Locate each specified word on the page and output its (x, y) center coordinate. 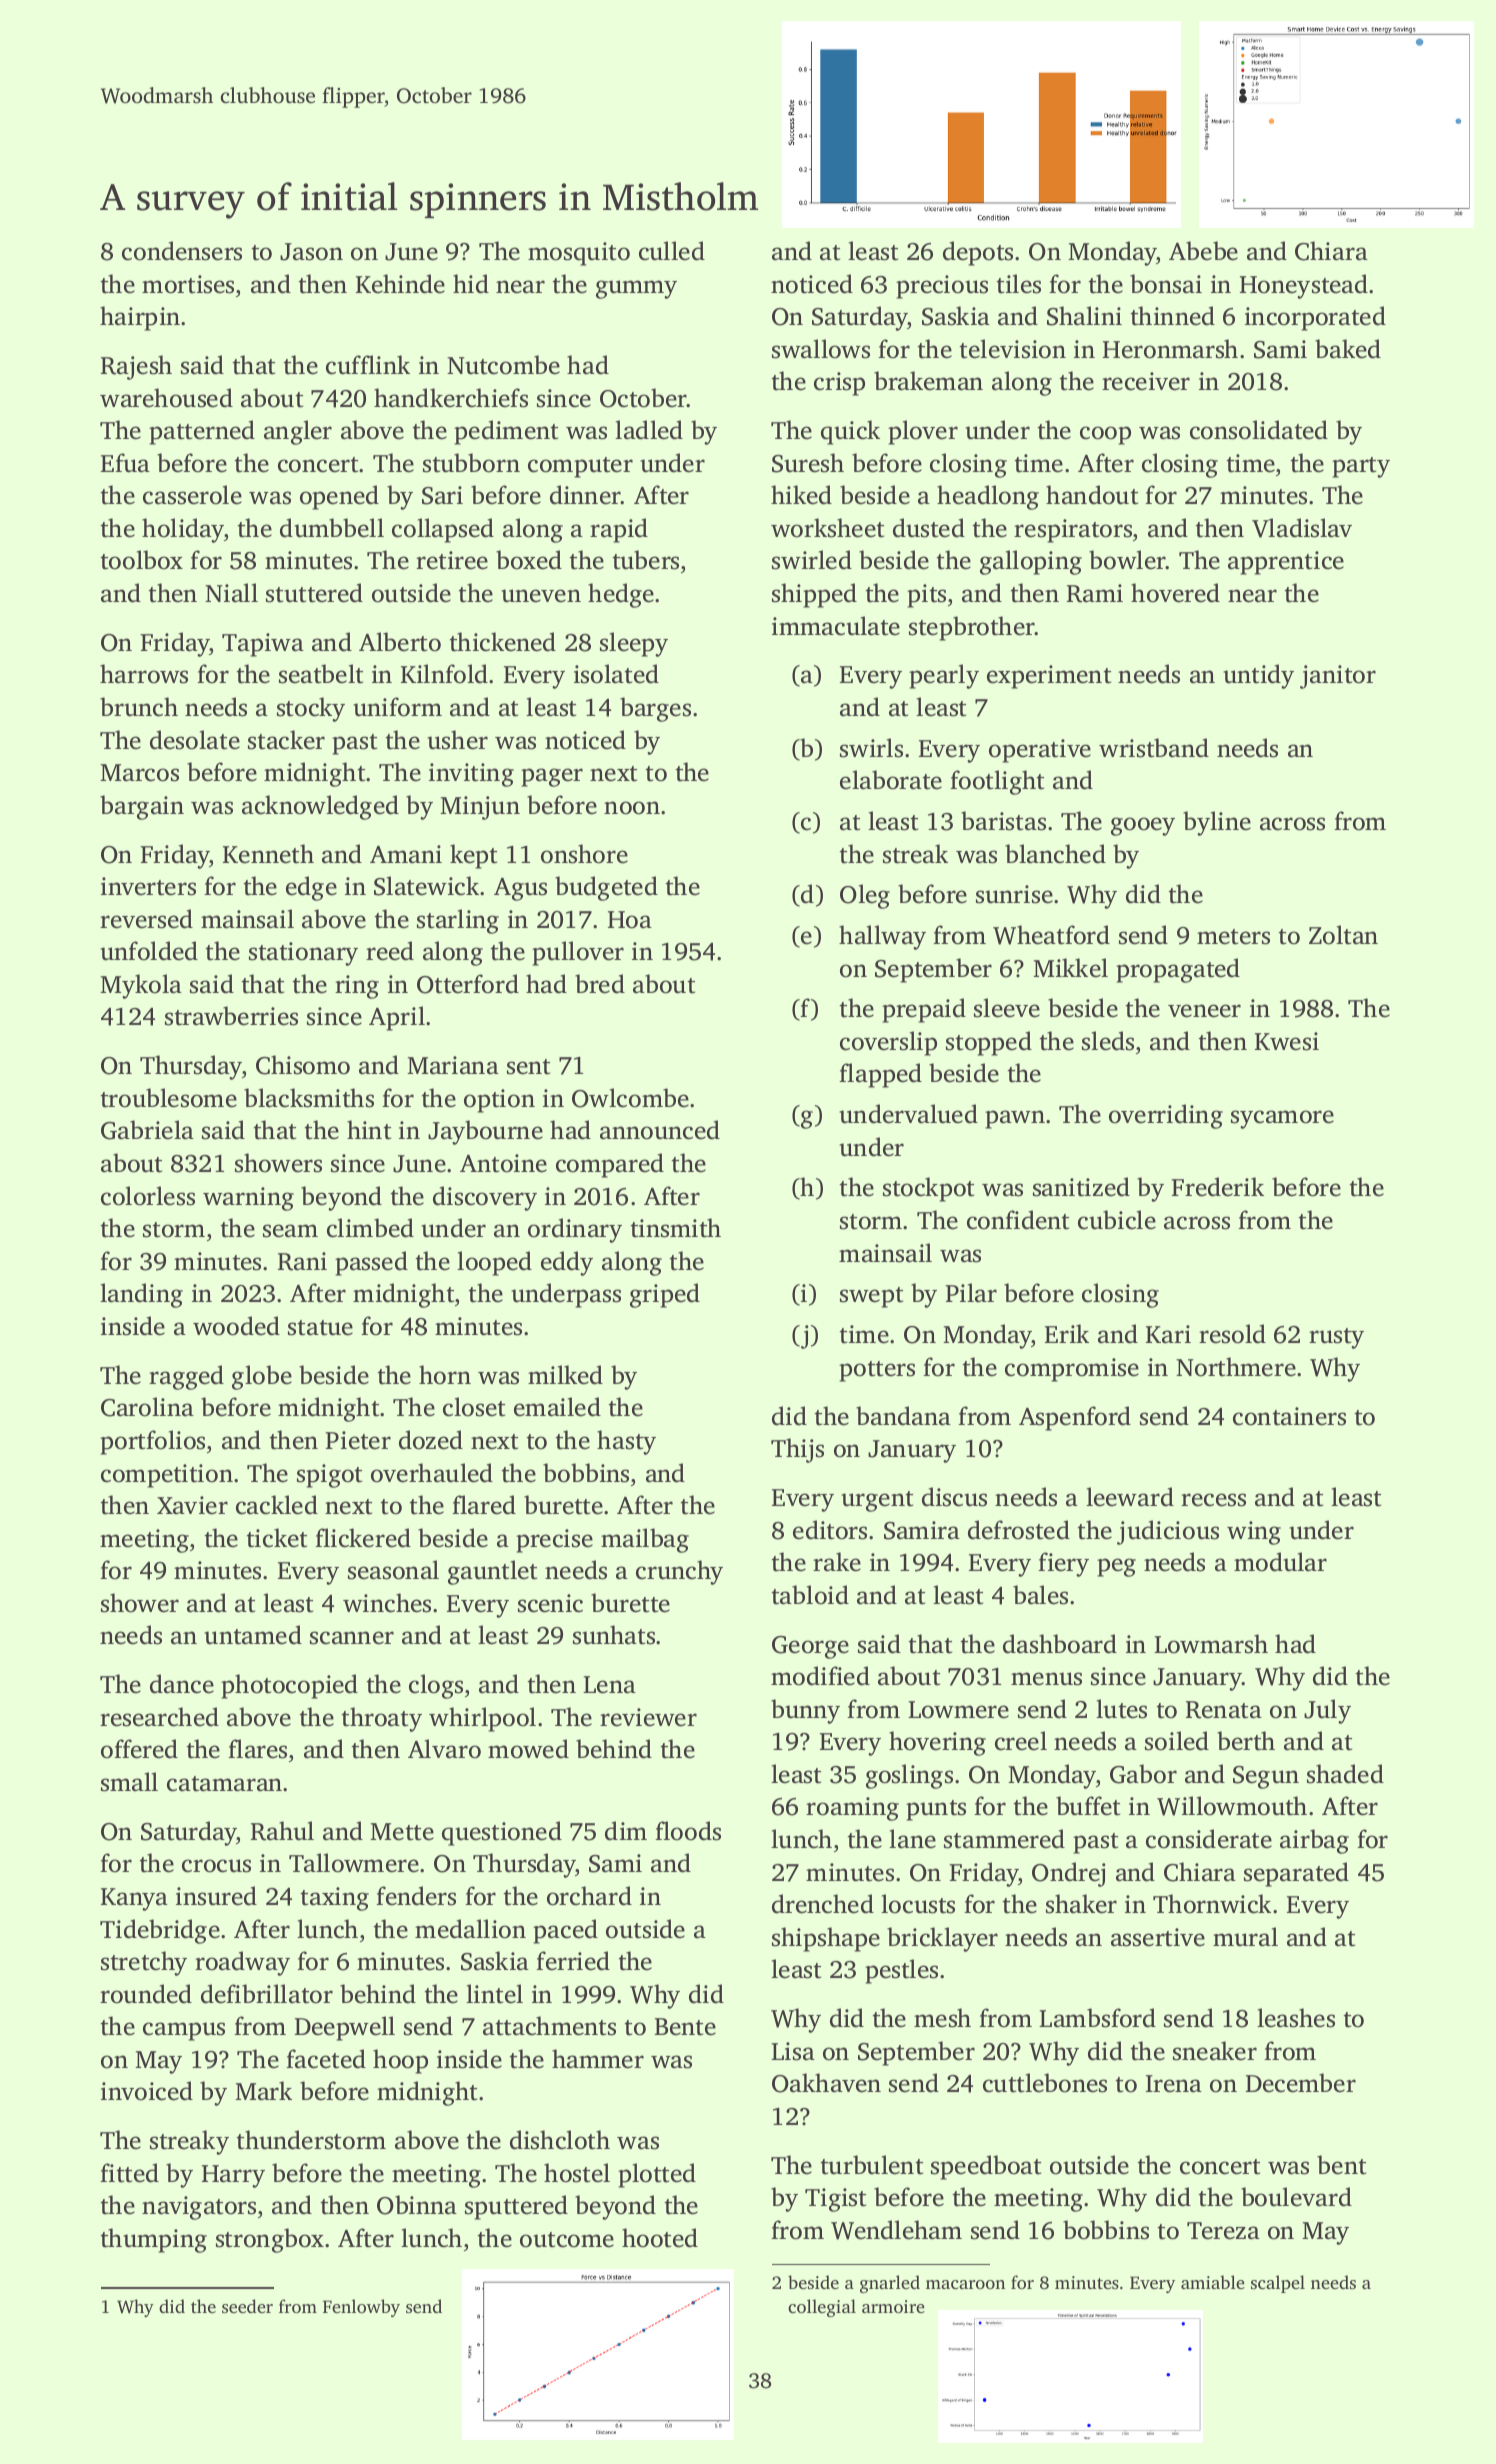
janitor (1338, 677)
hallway (882, 937)
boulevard (1296, 2197)
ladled (649, 430)
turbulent (872, 2165)
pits (926, 596)
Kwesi (1287, 1041)
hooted (660, 2238)
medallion (470, 1929)
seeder (247, 2306)
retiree (452, 560)
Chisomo (303, 1065)
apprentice (1286, 563)
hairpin (140, 318)
